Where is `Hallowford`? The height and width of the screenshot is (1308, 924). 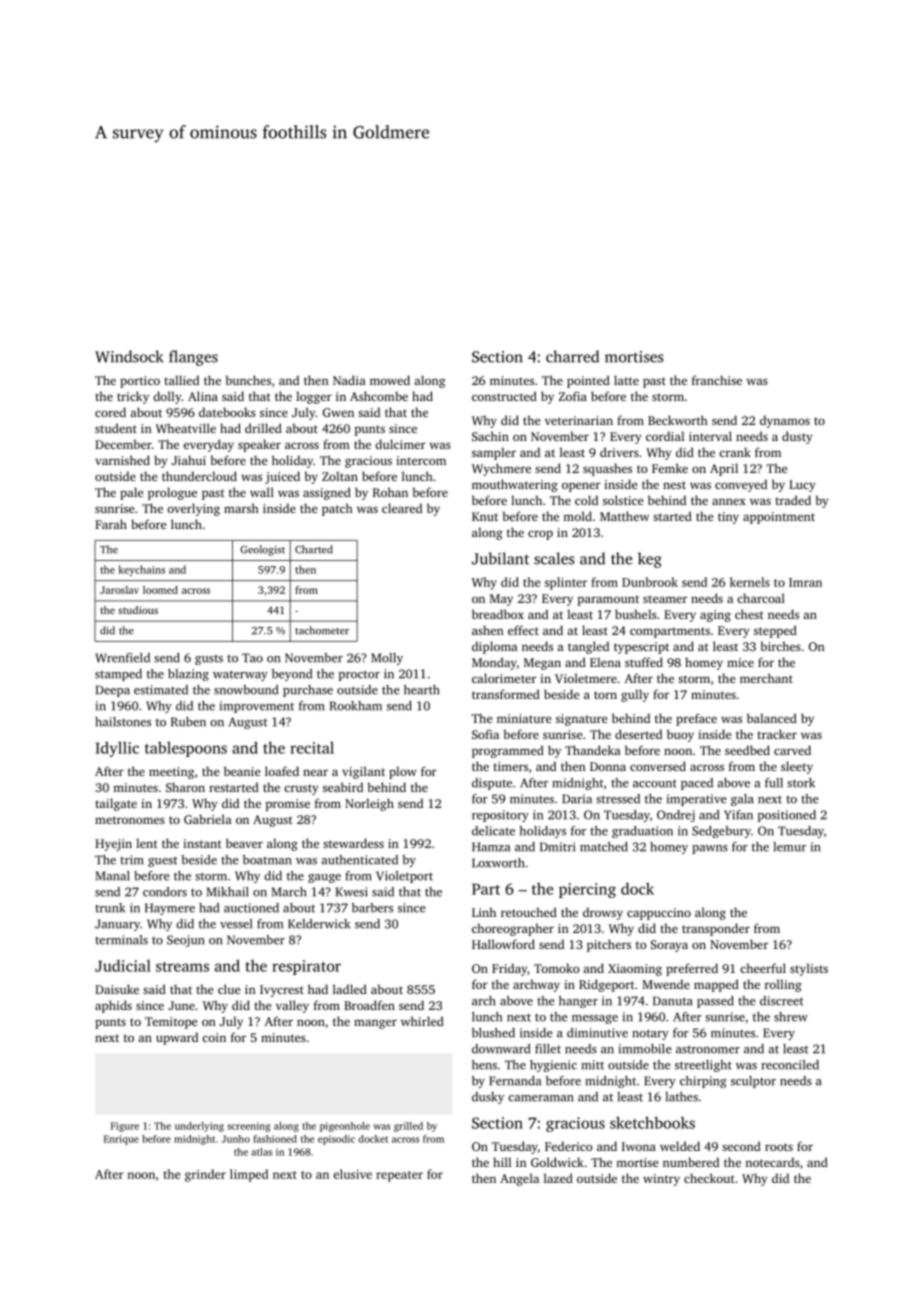 Hallowford is located at coordinates (503, 944).
